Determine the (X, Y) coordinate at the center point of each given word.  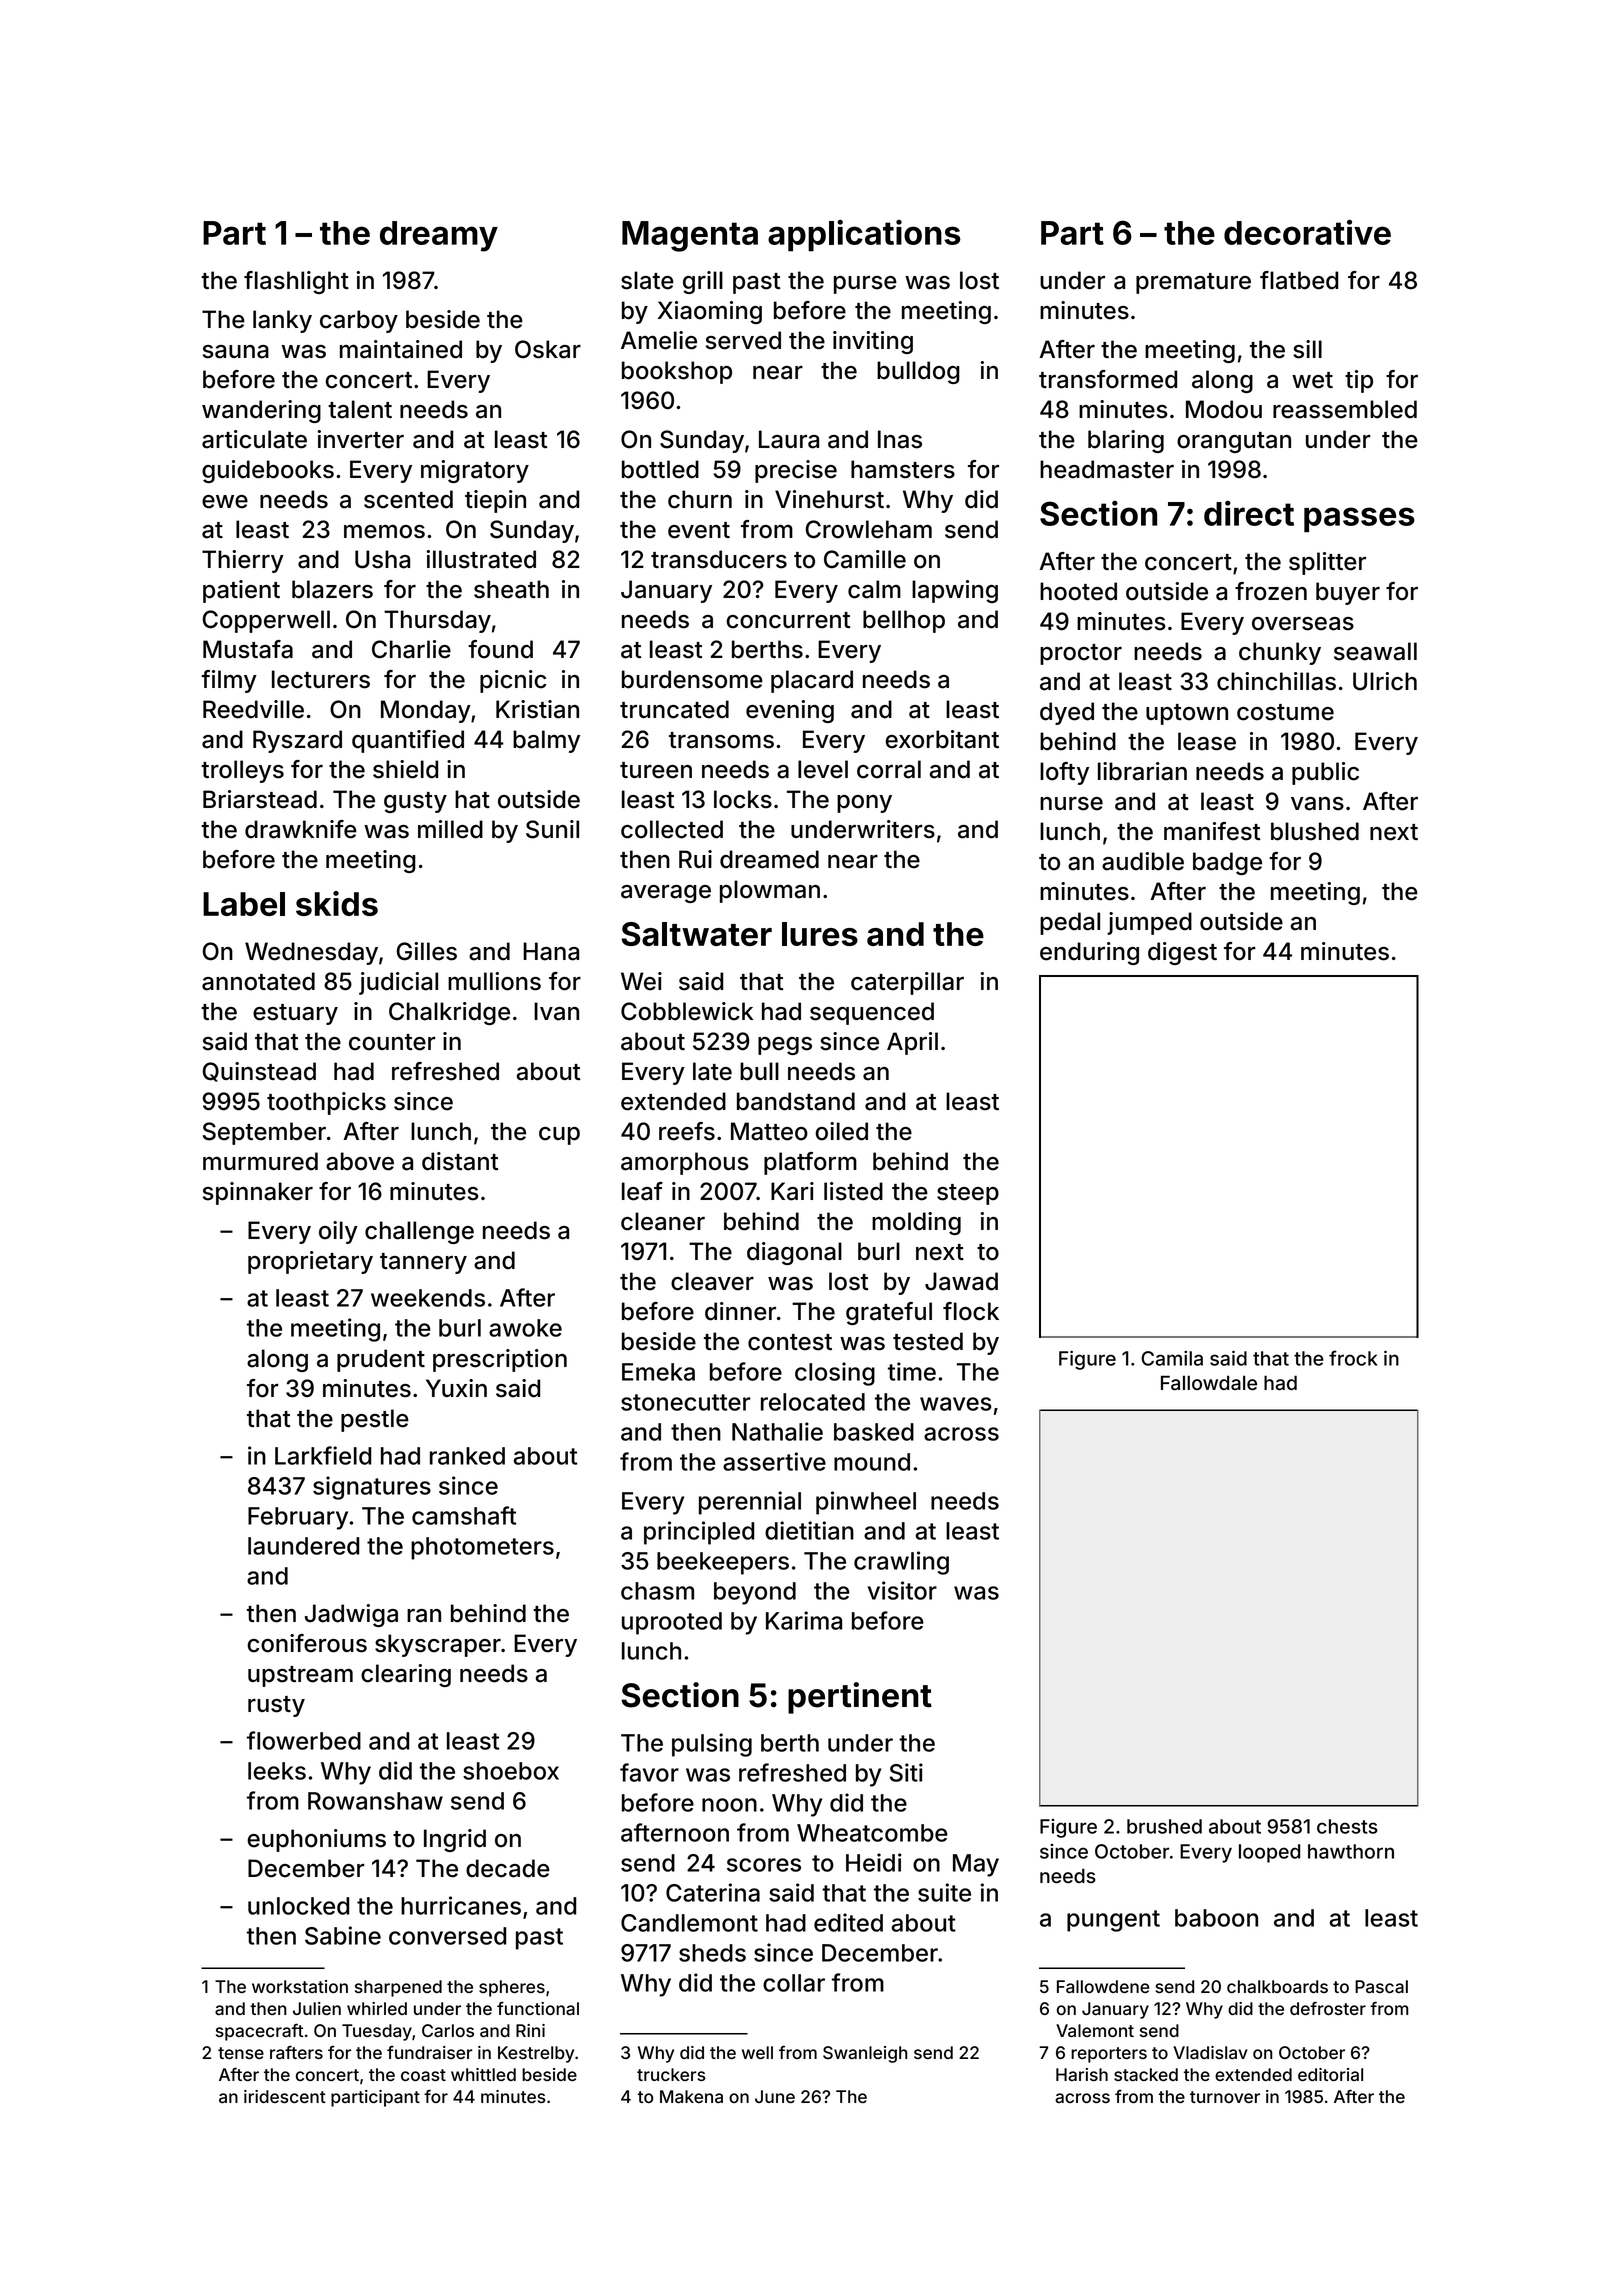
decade (508, 1868)
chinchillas (1276, 681)
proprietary (310, 1262)
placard (812, 681)
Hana (551, 951)
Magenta (690, 236)
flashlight (296, 282)
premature (1193, 283)
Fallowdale (1209, 1383)
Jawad (961, 1281)
